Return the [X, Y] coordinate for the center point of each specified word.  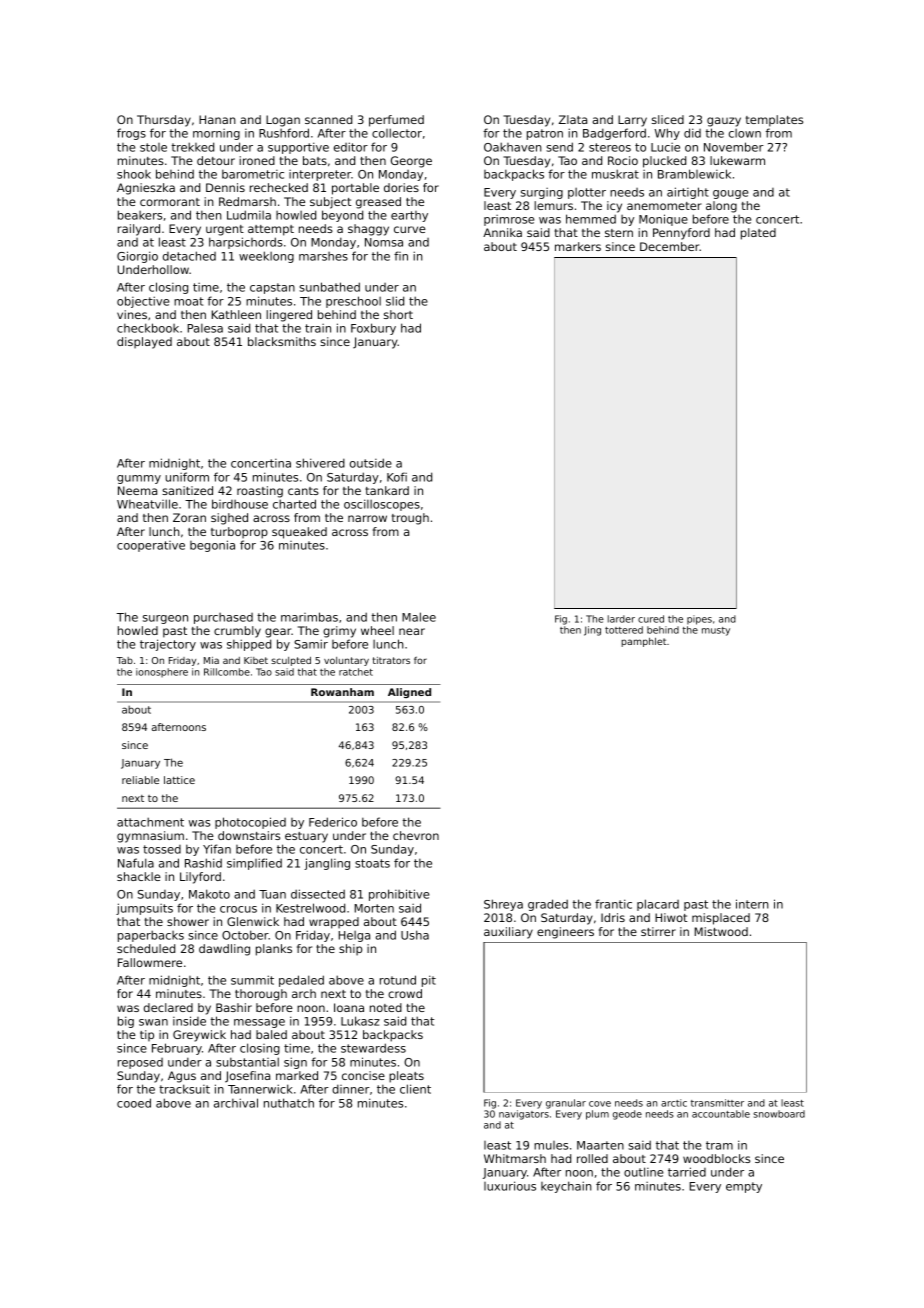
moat [189, 301]
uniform [187, 477]
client [415, 1089]
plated [758, 234]
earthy [409, 216]
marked [297, 1075]
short [398, 314]
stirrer [658, 931]
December [670, 246]
